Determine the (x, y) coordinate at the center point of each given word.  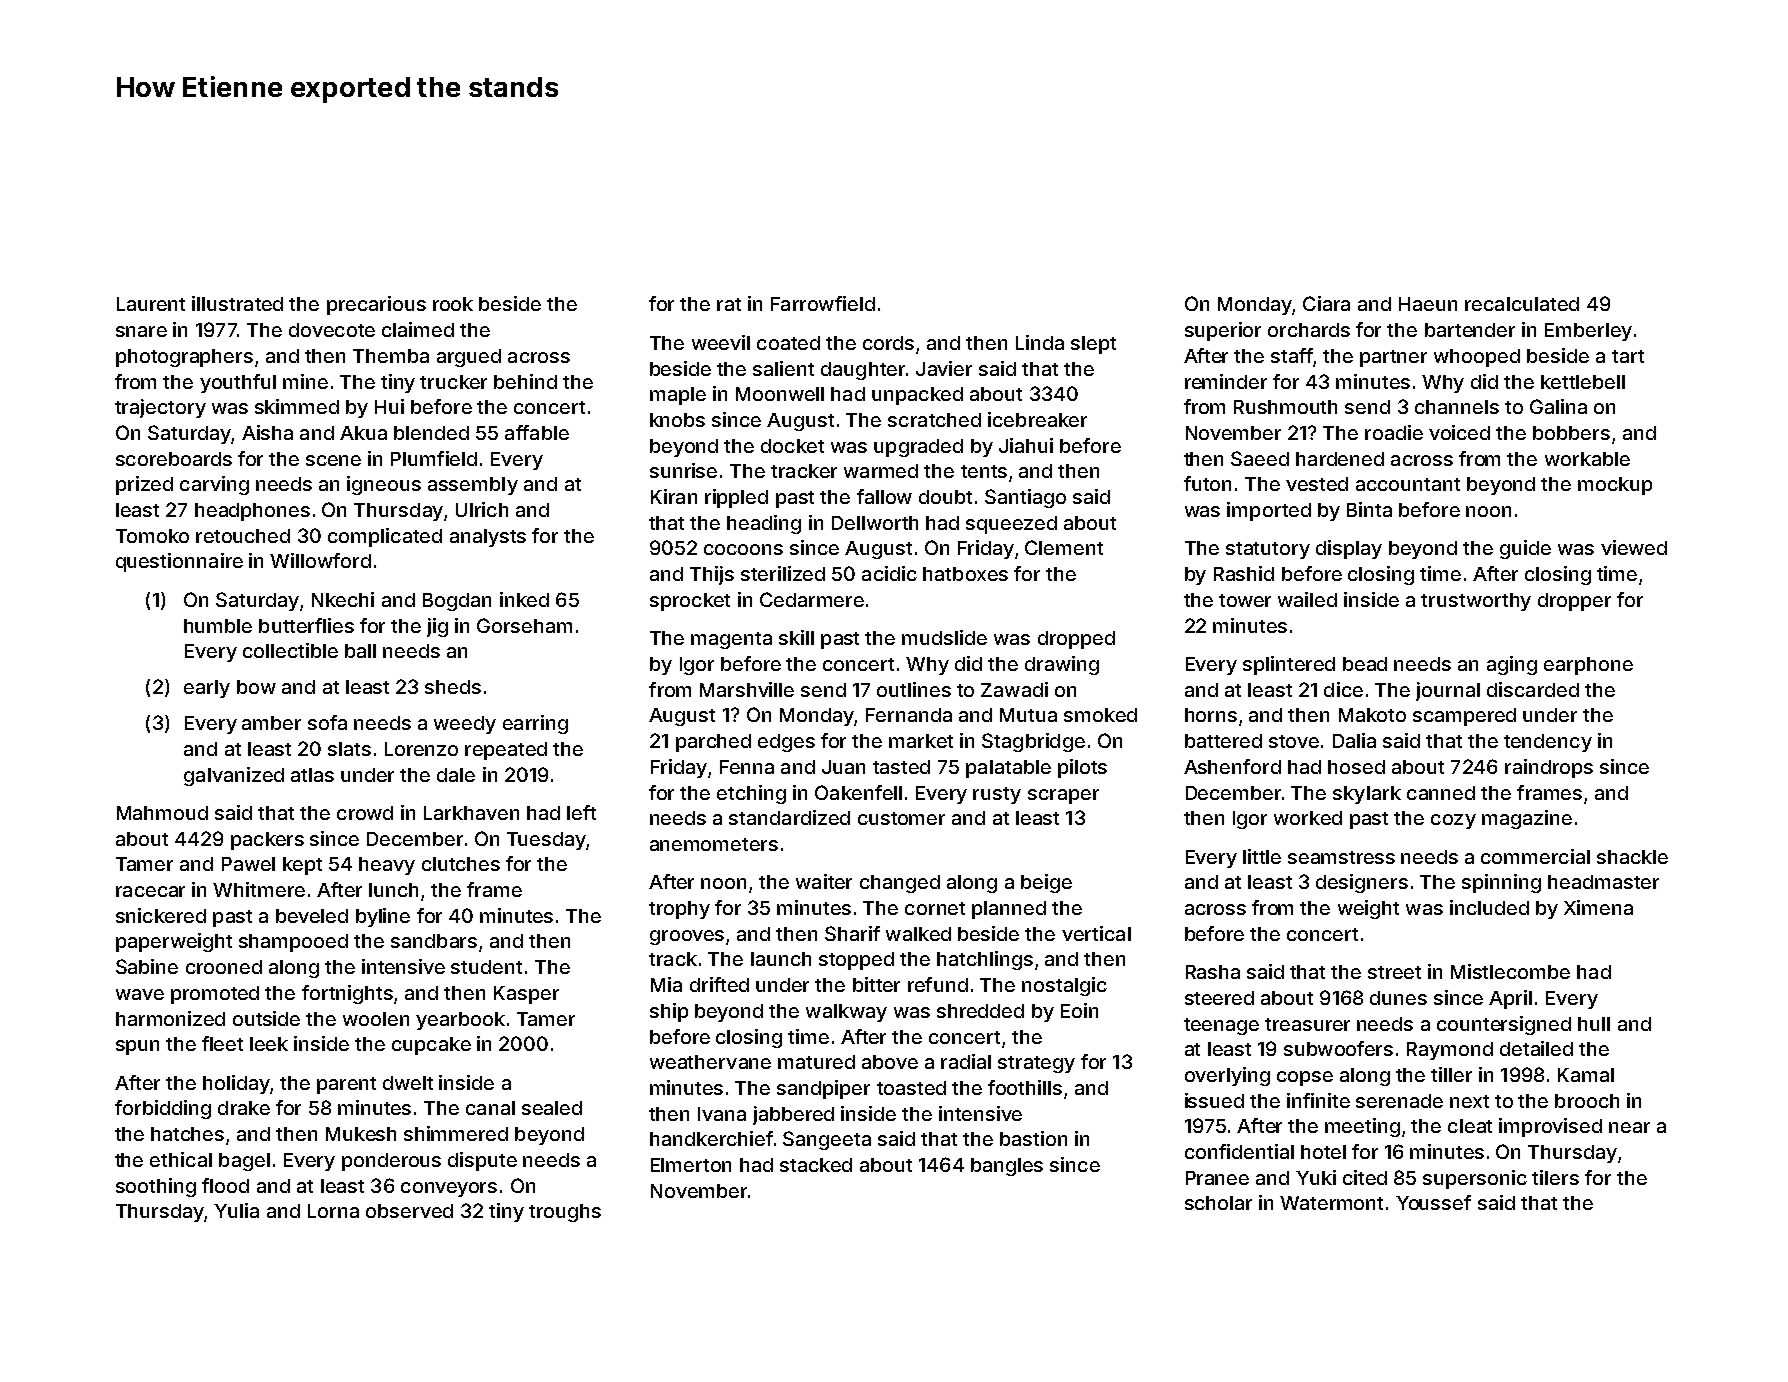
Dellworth (875, 523)
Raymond (1450, 1051)
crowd (365, 813)
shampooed (293, 943)
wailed (1307, 599)
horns (1211, 715)
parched (713, 743)
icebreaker (1037, 419)
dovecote (332, 330)
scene (333, 460)
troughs (565, 1213)
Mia (666, 984)
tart (1628, 356)
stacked (816, 1165)
